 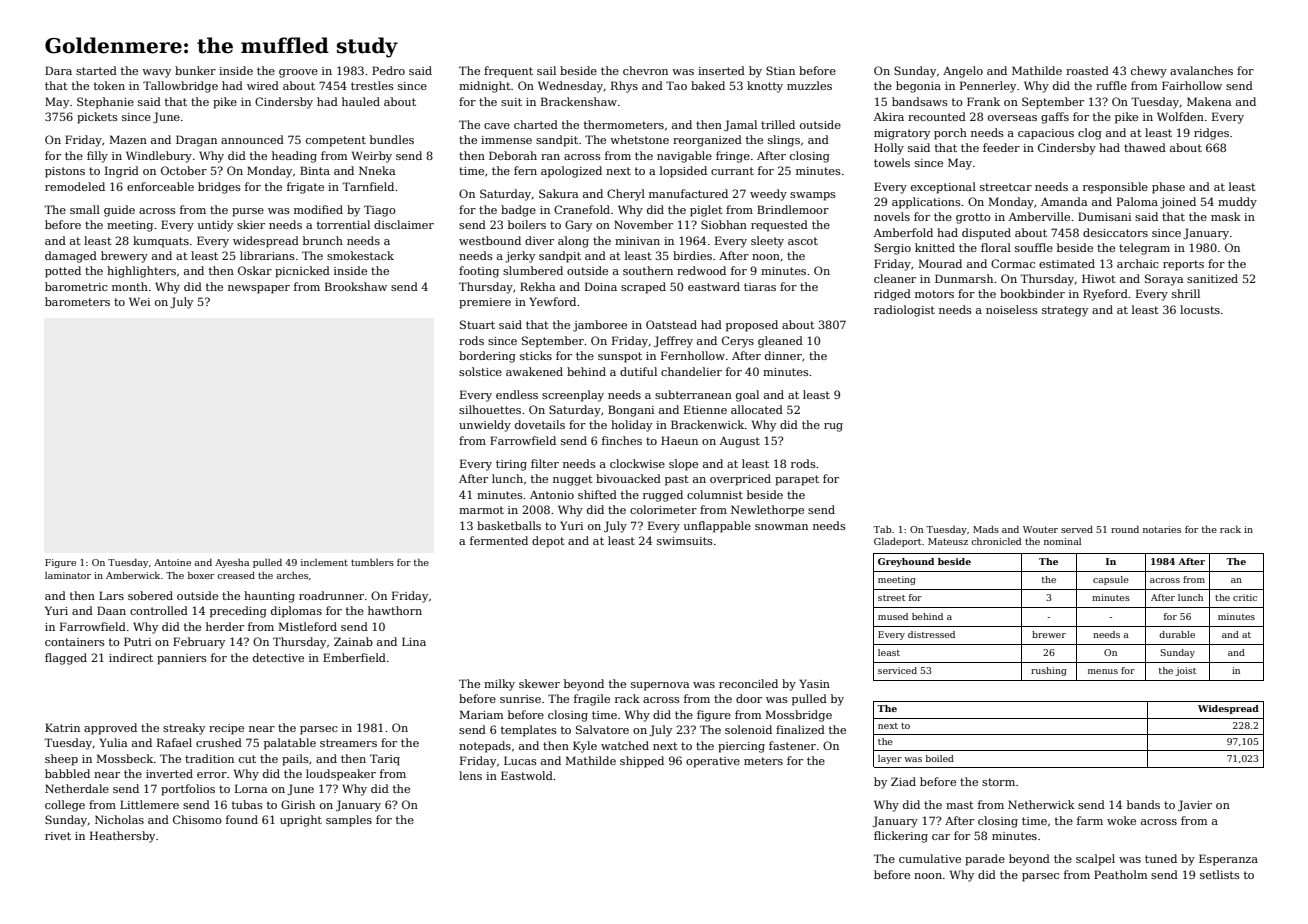 What do you see at coordinates (889, 149) in the image?
I see `Holly` at bounding box center [889, 149].
